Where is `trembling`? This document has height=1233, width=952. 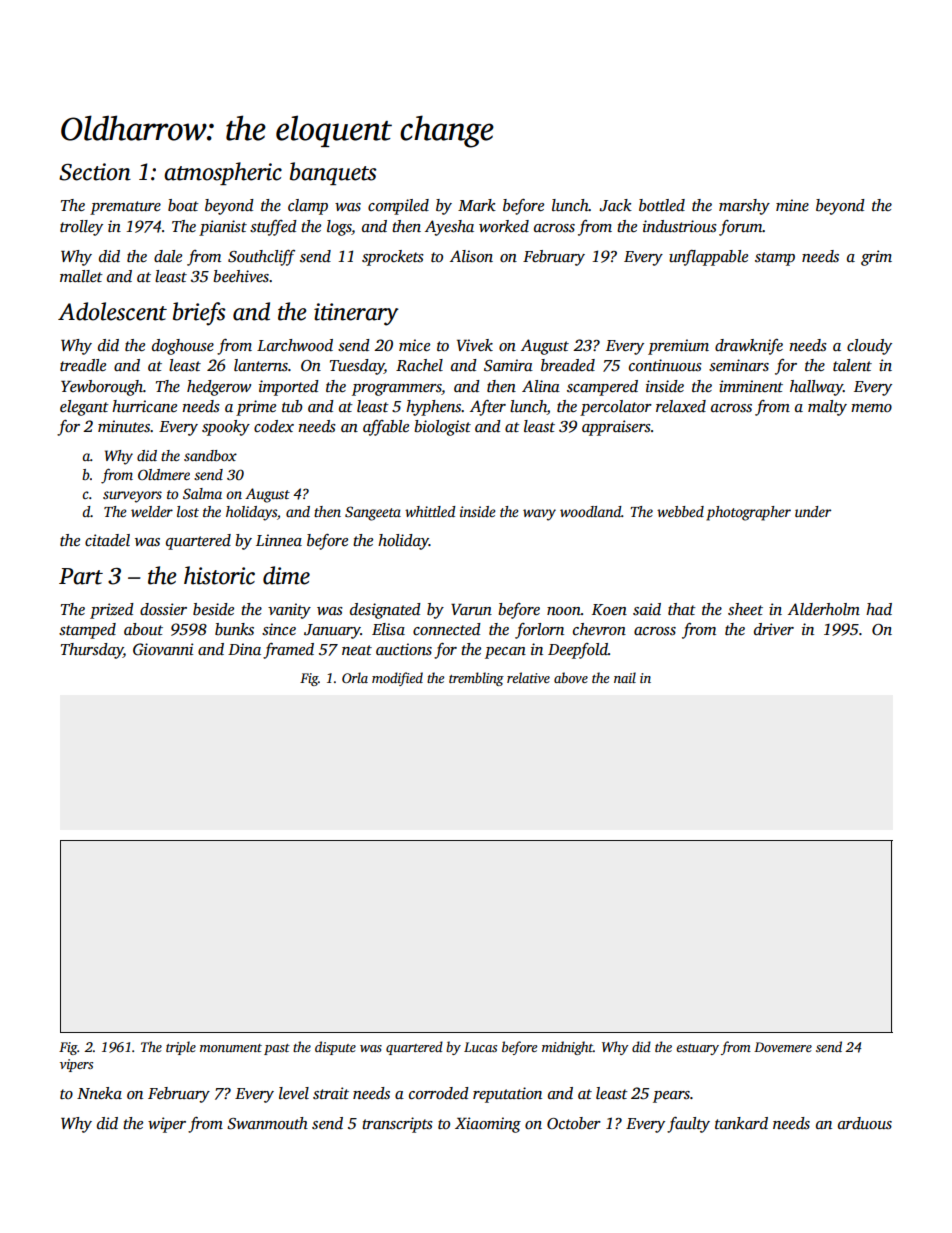 trembling is located at coordinates (476, 679).
